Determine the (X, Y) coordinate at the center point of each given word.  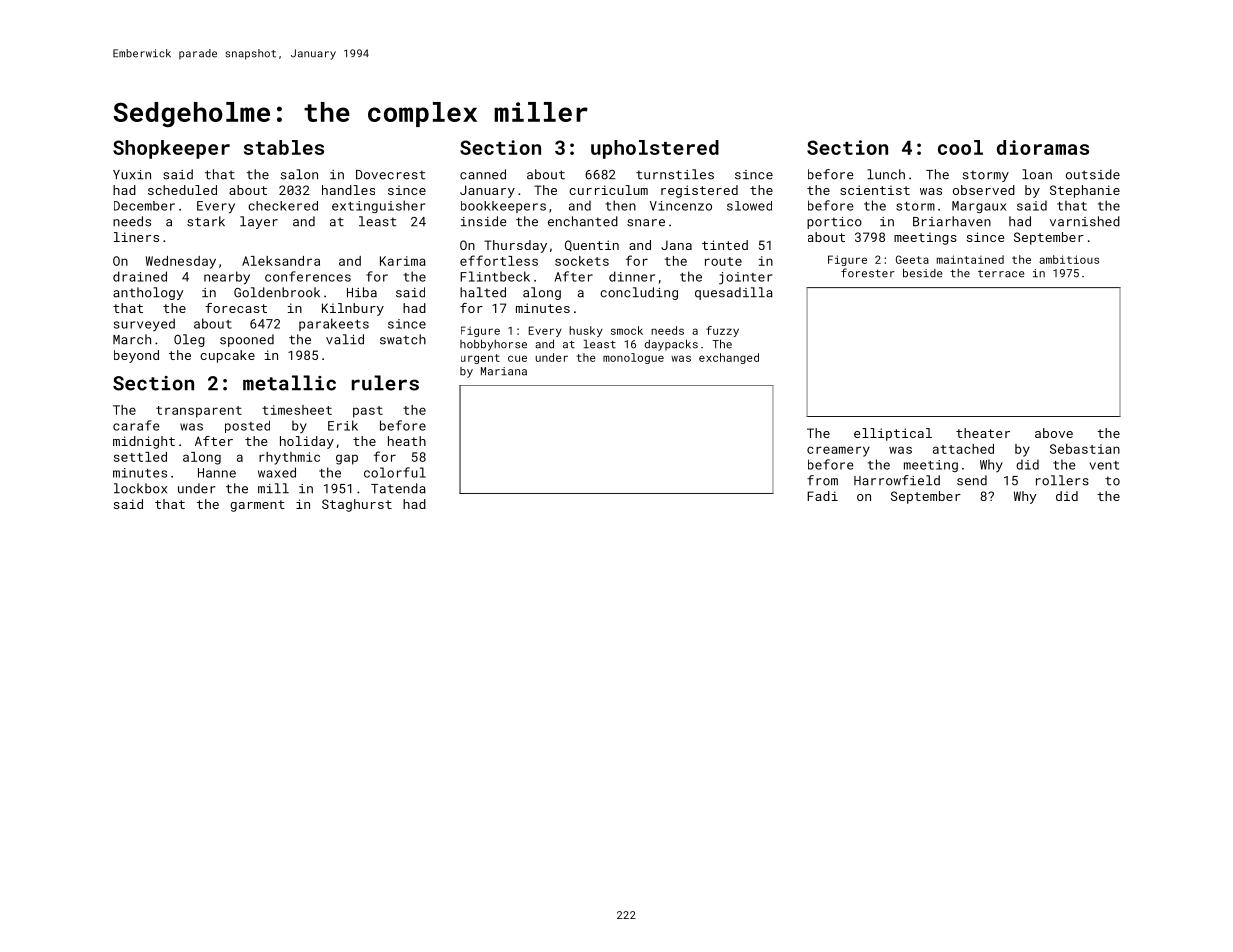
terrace (1001, 274)
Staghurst (357, 505)
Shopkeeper (171, 149)
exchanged (729, 358)
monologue (633, 358)
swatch (403, 339)
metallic (289, 383)
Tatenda (398, 488)
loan (1037, 174)
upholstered (655, 149)
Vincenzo (681, 206)
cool (960, 147)
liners (136, 237)
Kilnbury (353, 309)
